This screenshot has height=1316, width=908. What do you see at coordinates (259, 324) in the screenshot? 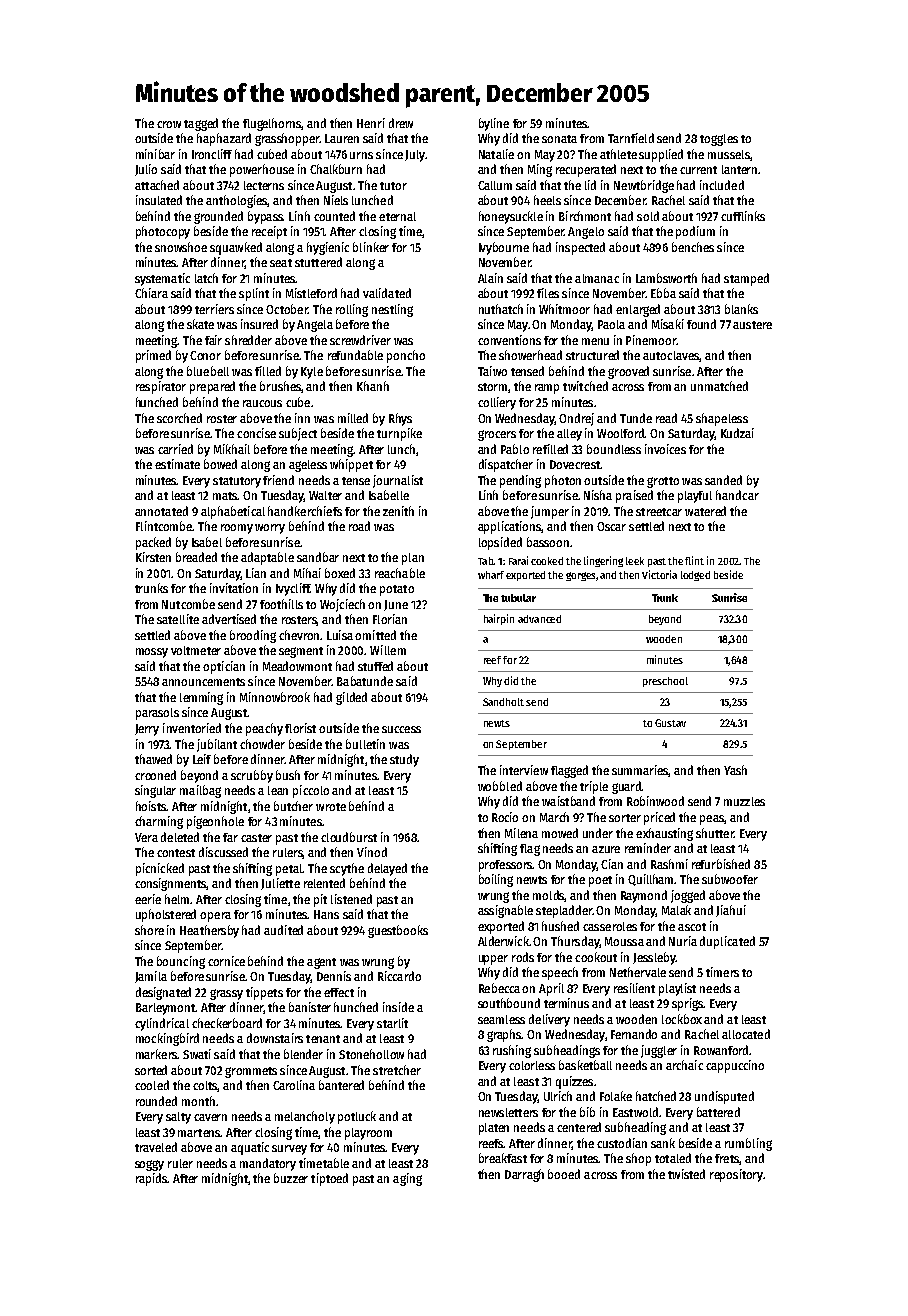
I see `insured` at bounding box center [259, 324].
